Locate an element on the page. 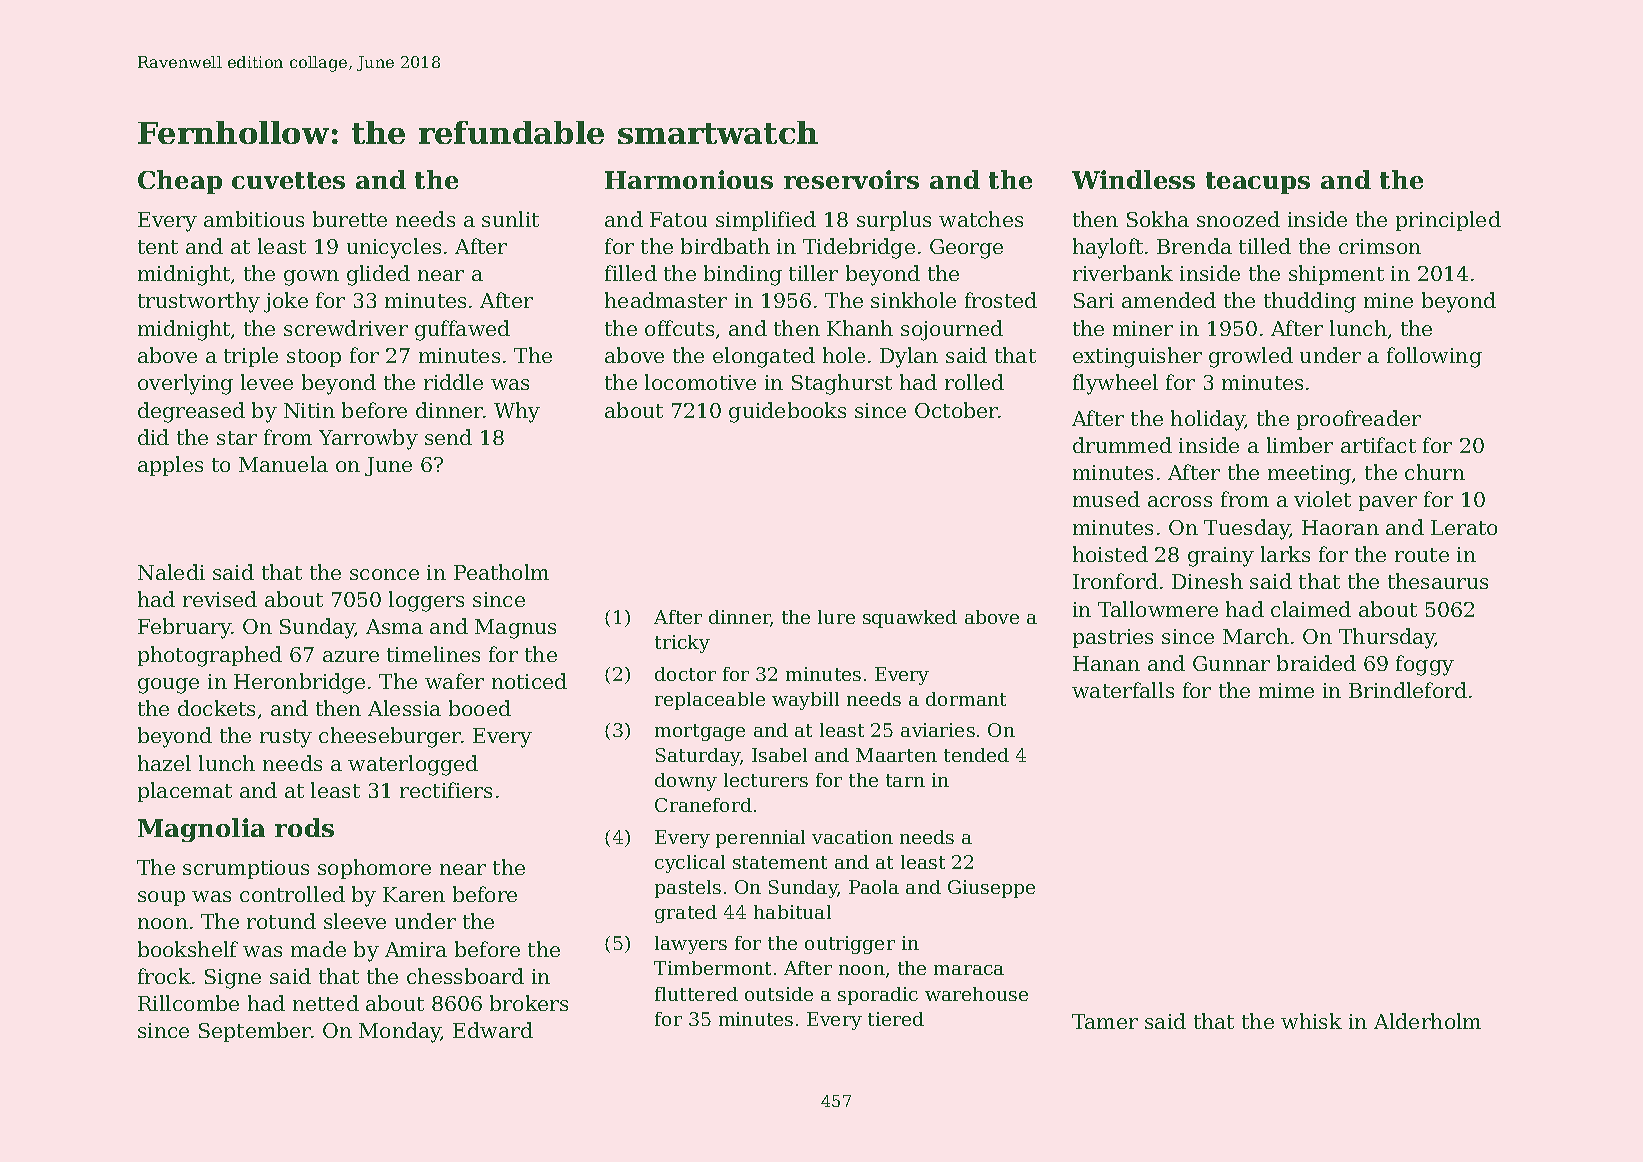 The image size is (1643, 1162). burette is located at coordinates (350, 219).
